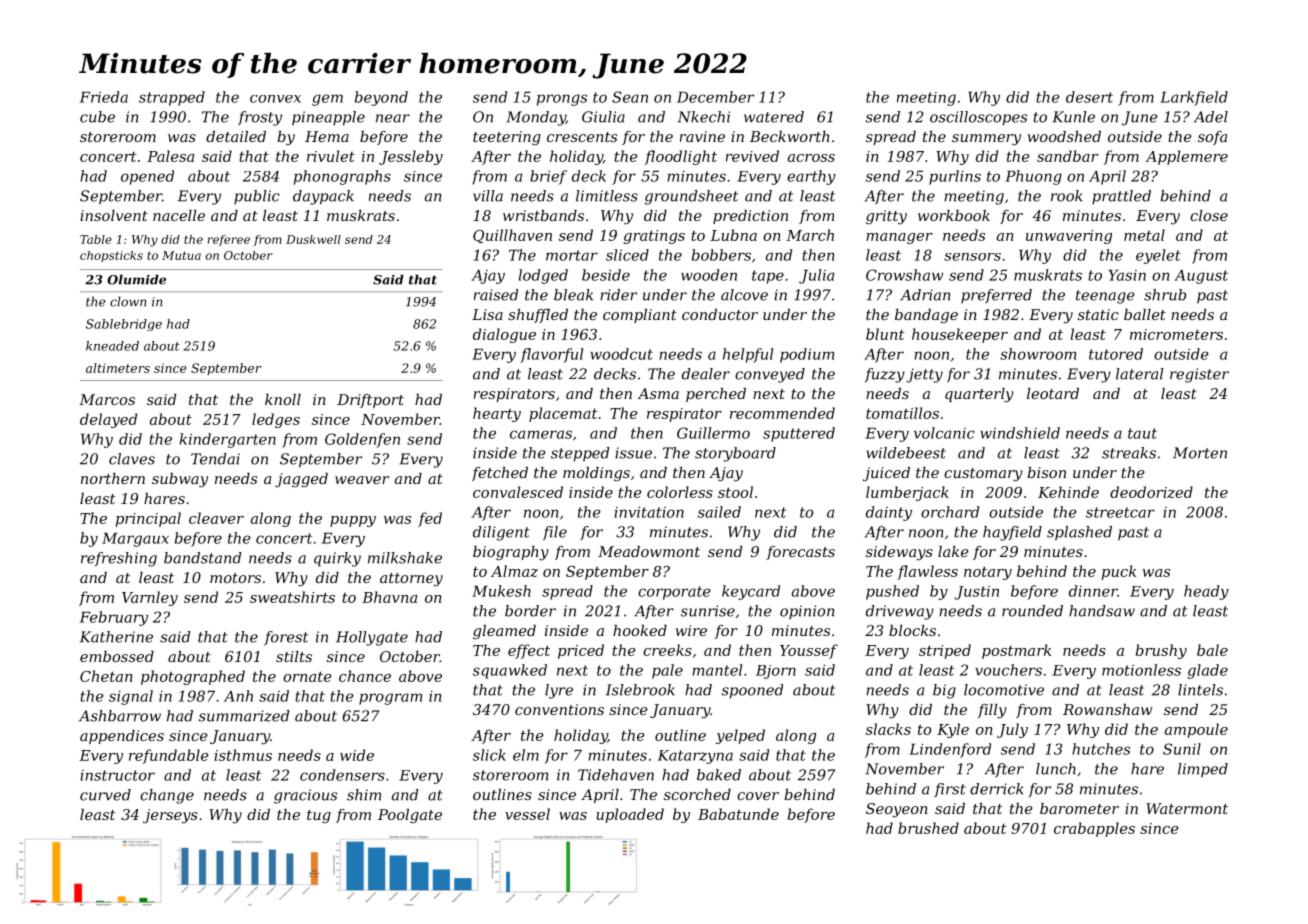  What do you see at coordinates (150, 598) in the page?
I see `Varnley` at bounding box center [150, 598].
